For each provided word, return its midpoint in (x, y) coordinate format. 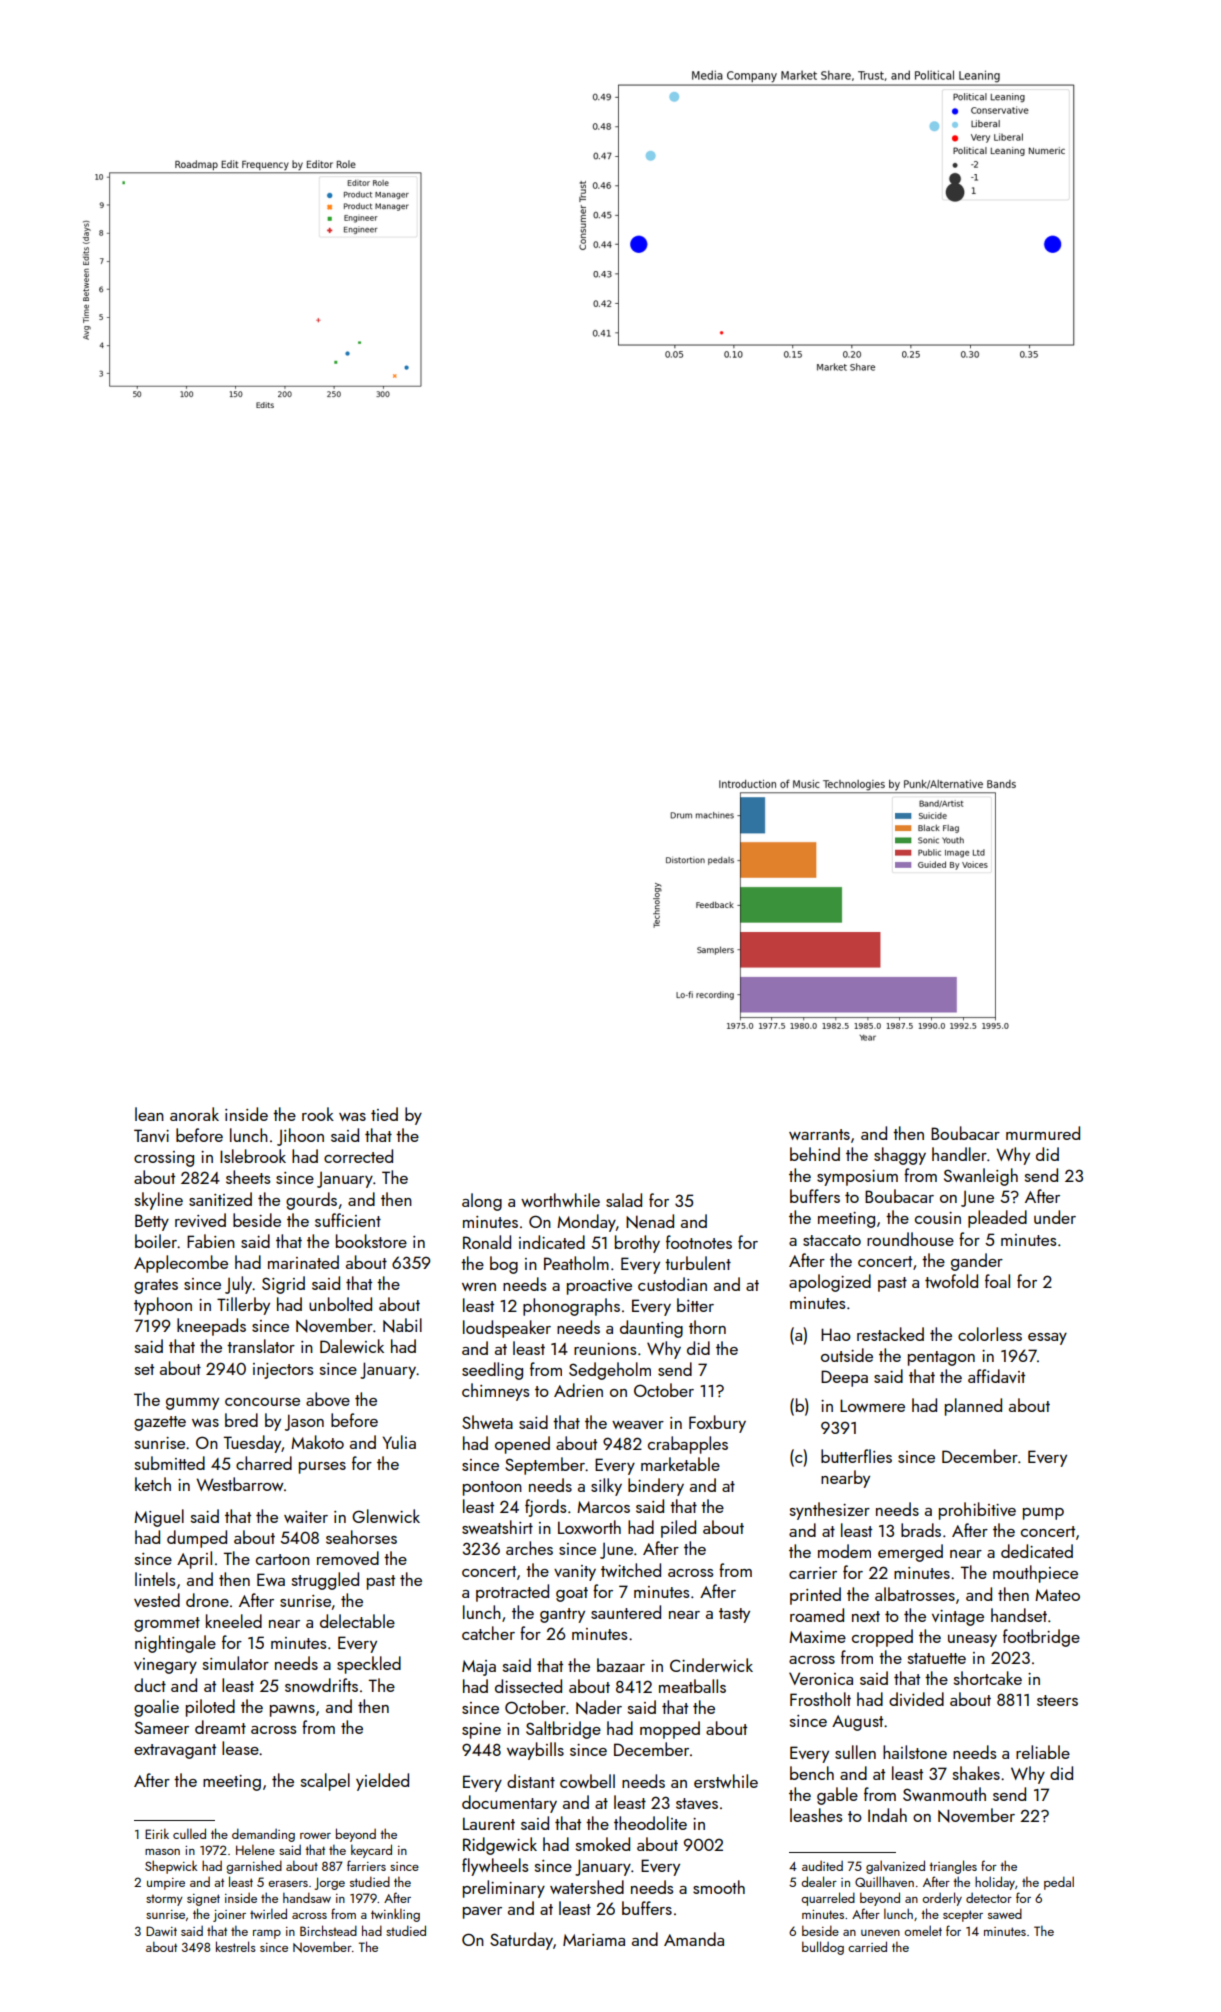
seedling (492, 1371)
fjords (545, 1508)
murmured (1043, 1133)
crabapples (688, 1445)
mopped (670, 1730)
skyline (159, 1201)
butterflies (856, 1456)
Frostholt (820, 1699)
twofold (951, 1281)
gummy (192, 1403)
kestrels (236, 1946)
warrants (819, 1134)
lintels (155, 1579)
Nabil (402, 1325)
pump (1043, 1513)
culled (189, 1833)
